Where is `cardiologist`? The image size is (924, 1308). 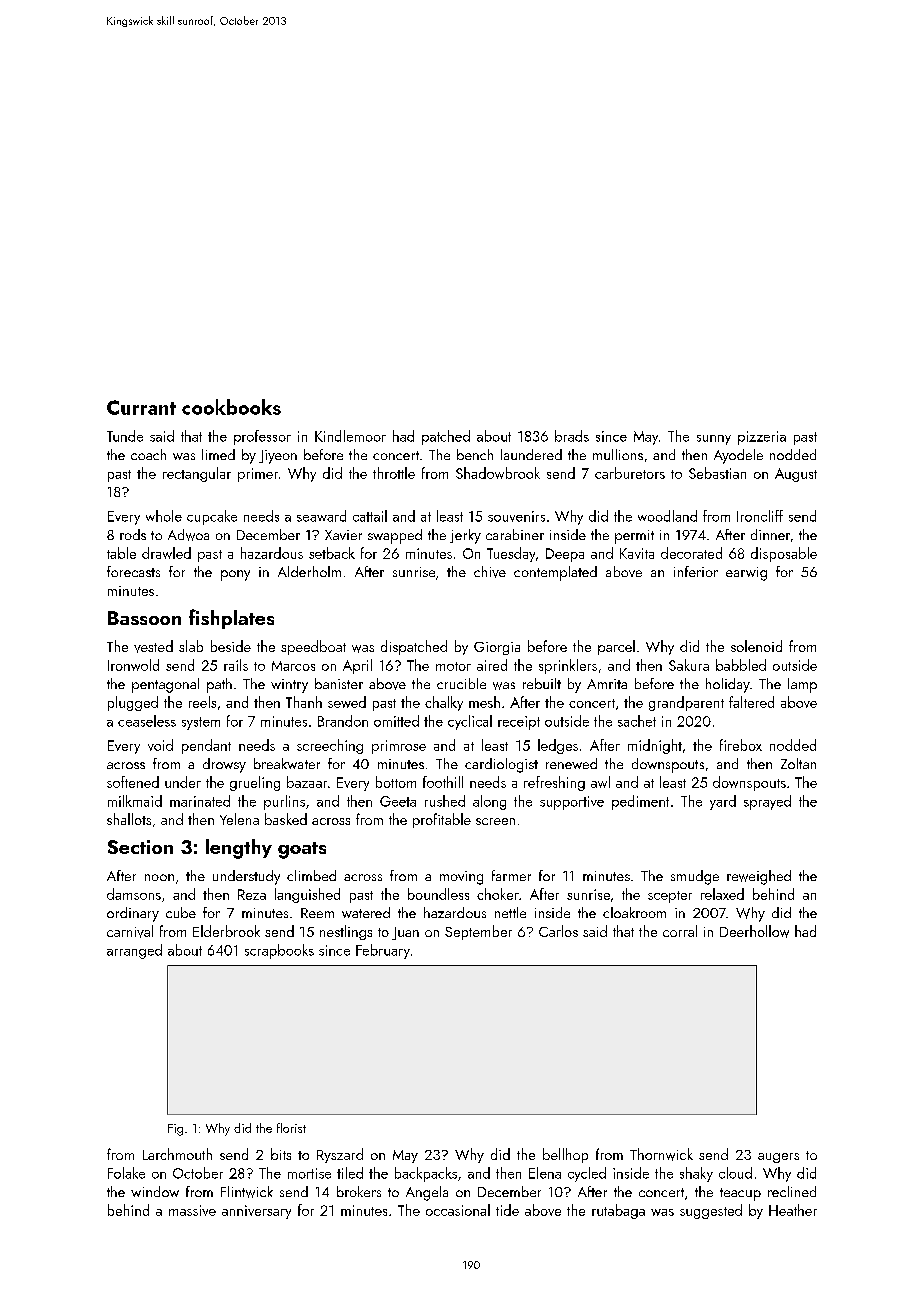
cardiologist is located at coordinates (501, 765).
